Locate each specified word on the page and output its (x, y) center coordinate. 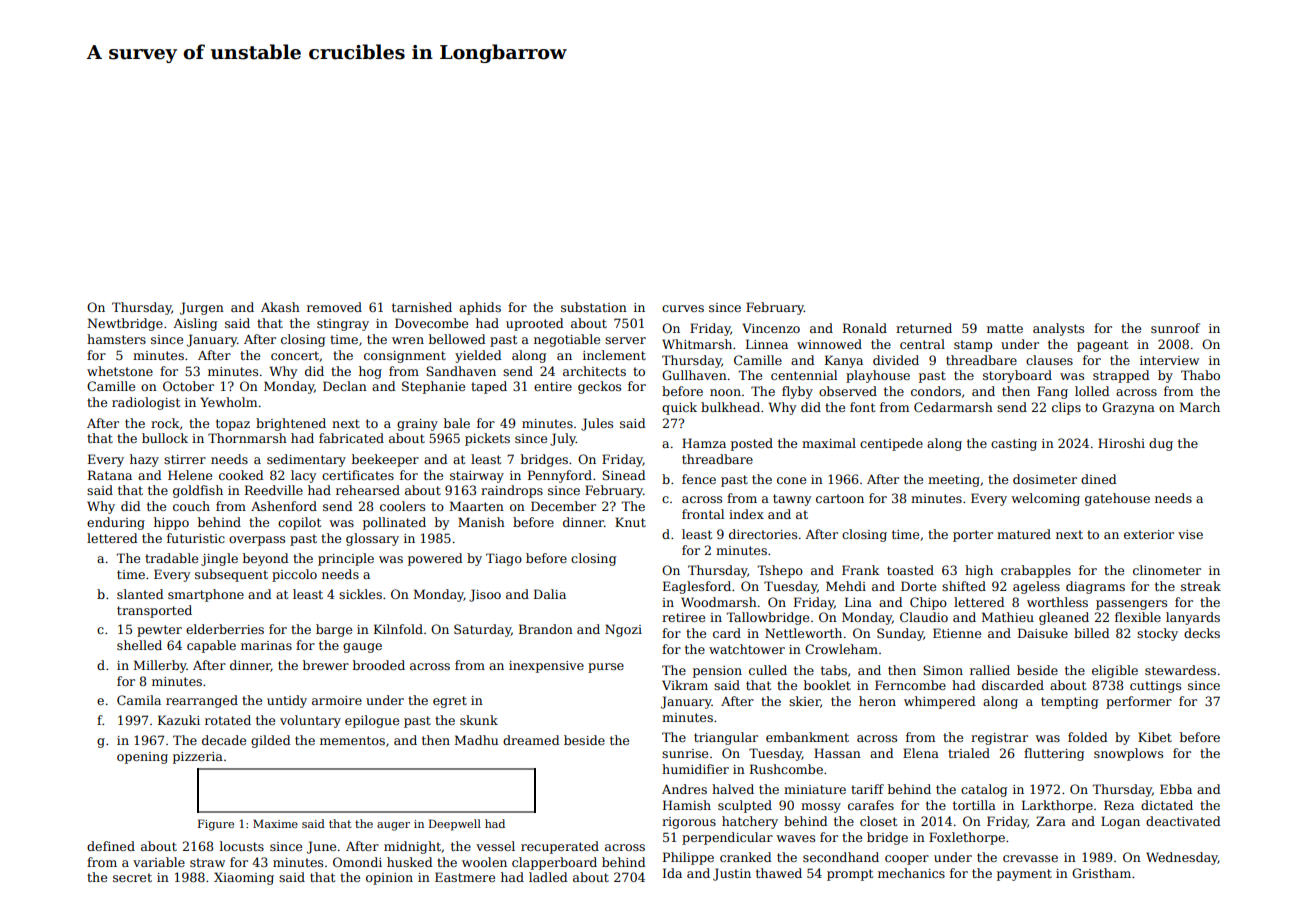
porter (973, 536)
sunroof (1175, 328)
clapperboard (554, 863)
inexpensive (546, 667)
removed (334, 307)
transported (154, 611)
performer (1139, 702)
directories (763, 534)
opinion (389, 879)
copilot (299, 523)
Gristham (1101, 873)
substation (594, 307)
